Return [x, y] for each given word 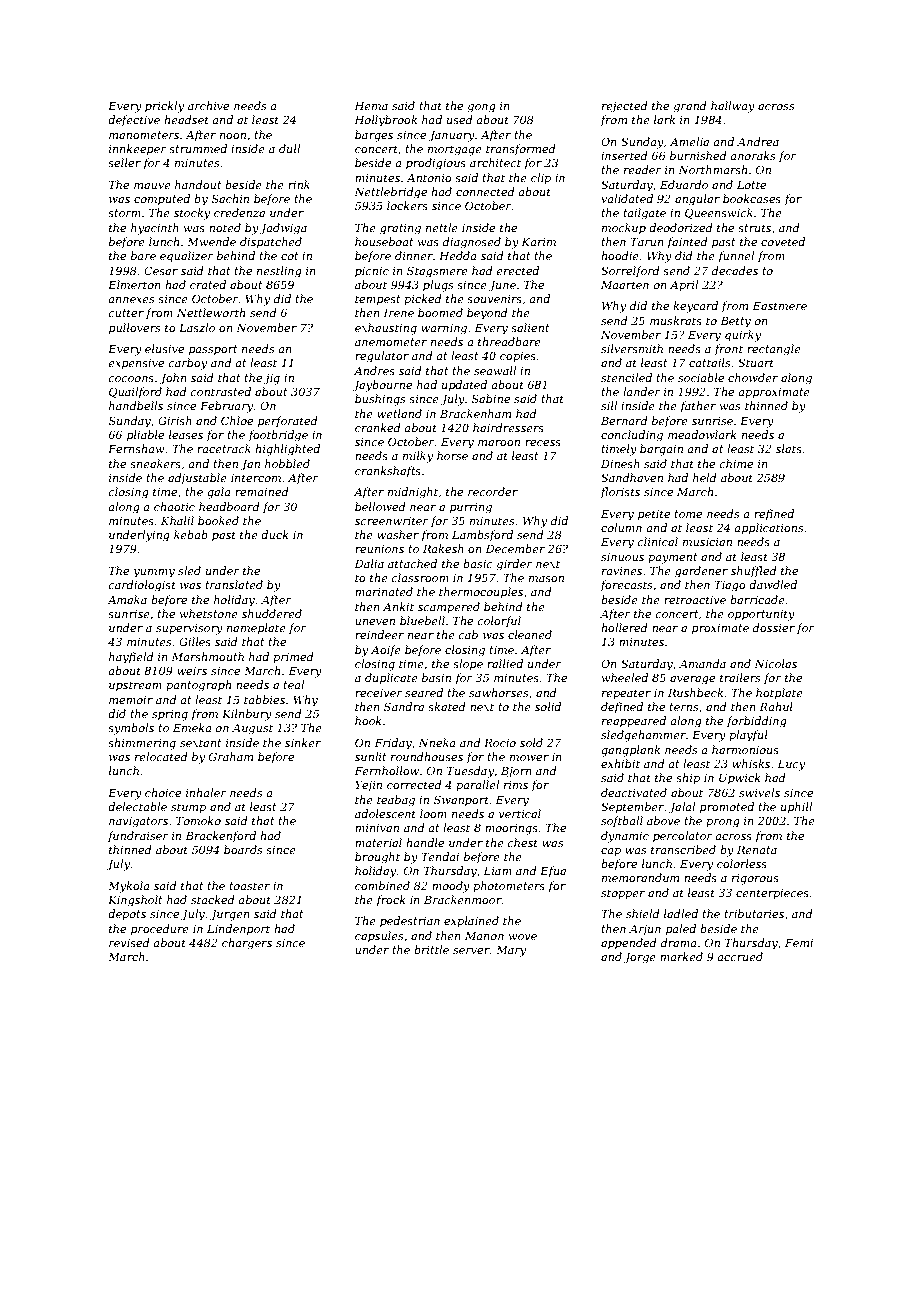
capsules [379, 937]
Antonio [429, 178]
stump [188, 808]
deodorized [681, 227]
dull [289, 148]
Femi [799, 942]
